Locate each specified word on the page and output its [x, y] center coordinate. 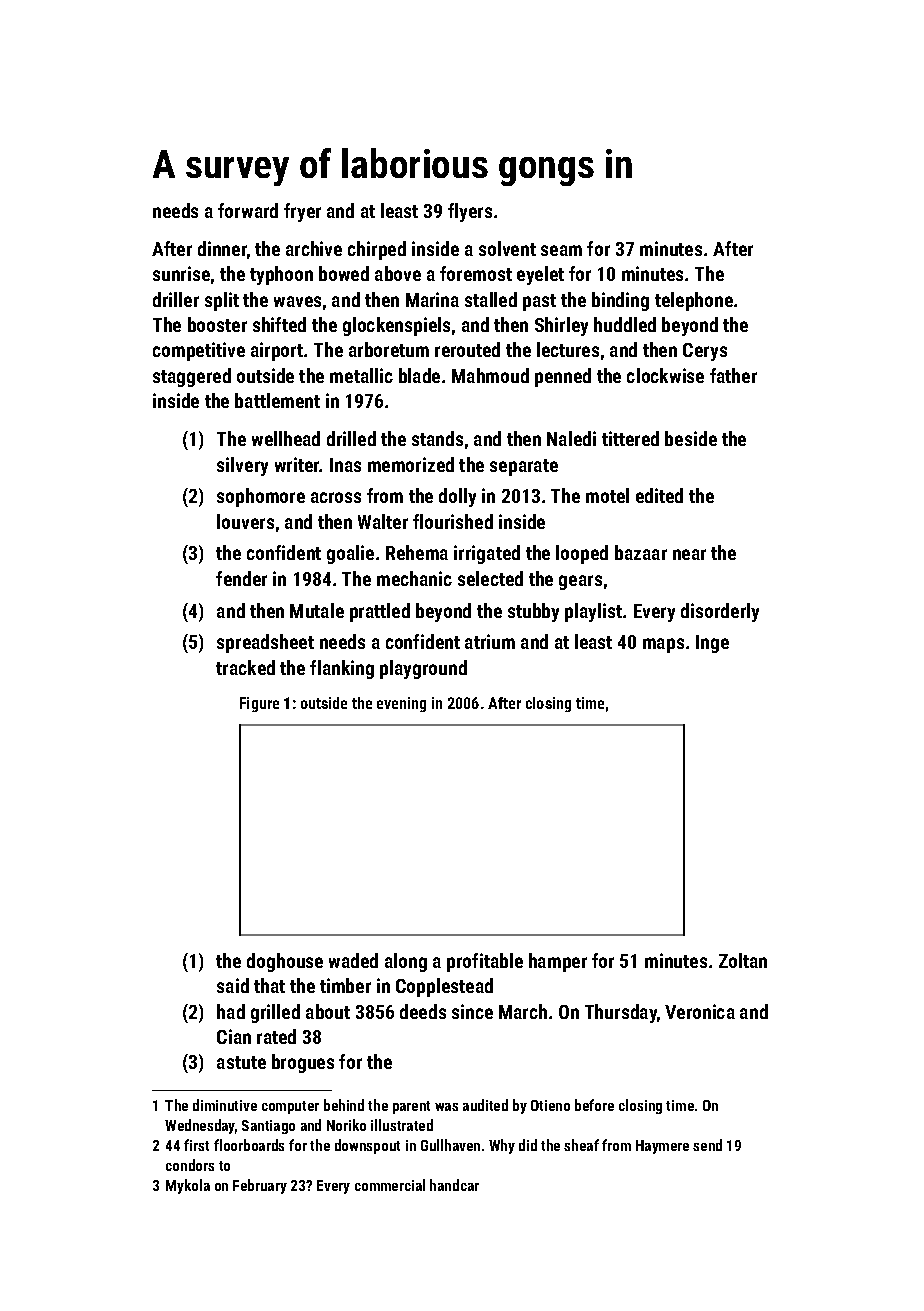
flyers [470, 212]
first [196, 1145]
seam [561, 250]
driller [176, 299]
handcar [454, 1185]
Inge [712, 644]
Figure [259, 704]
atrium [490, 641]
